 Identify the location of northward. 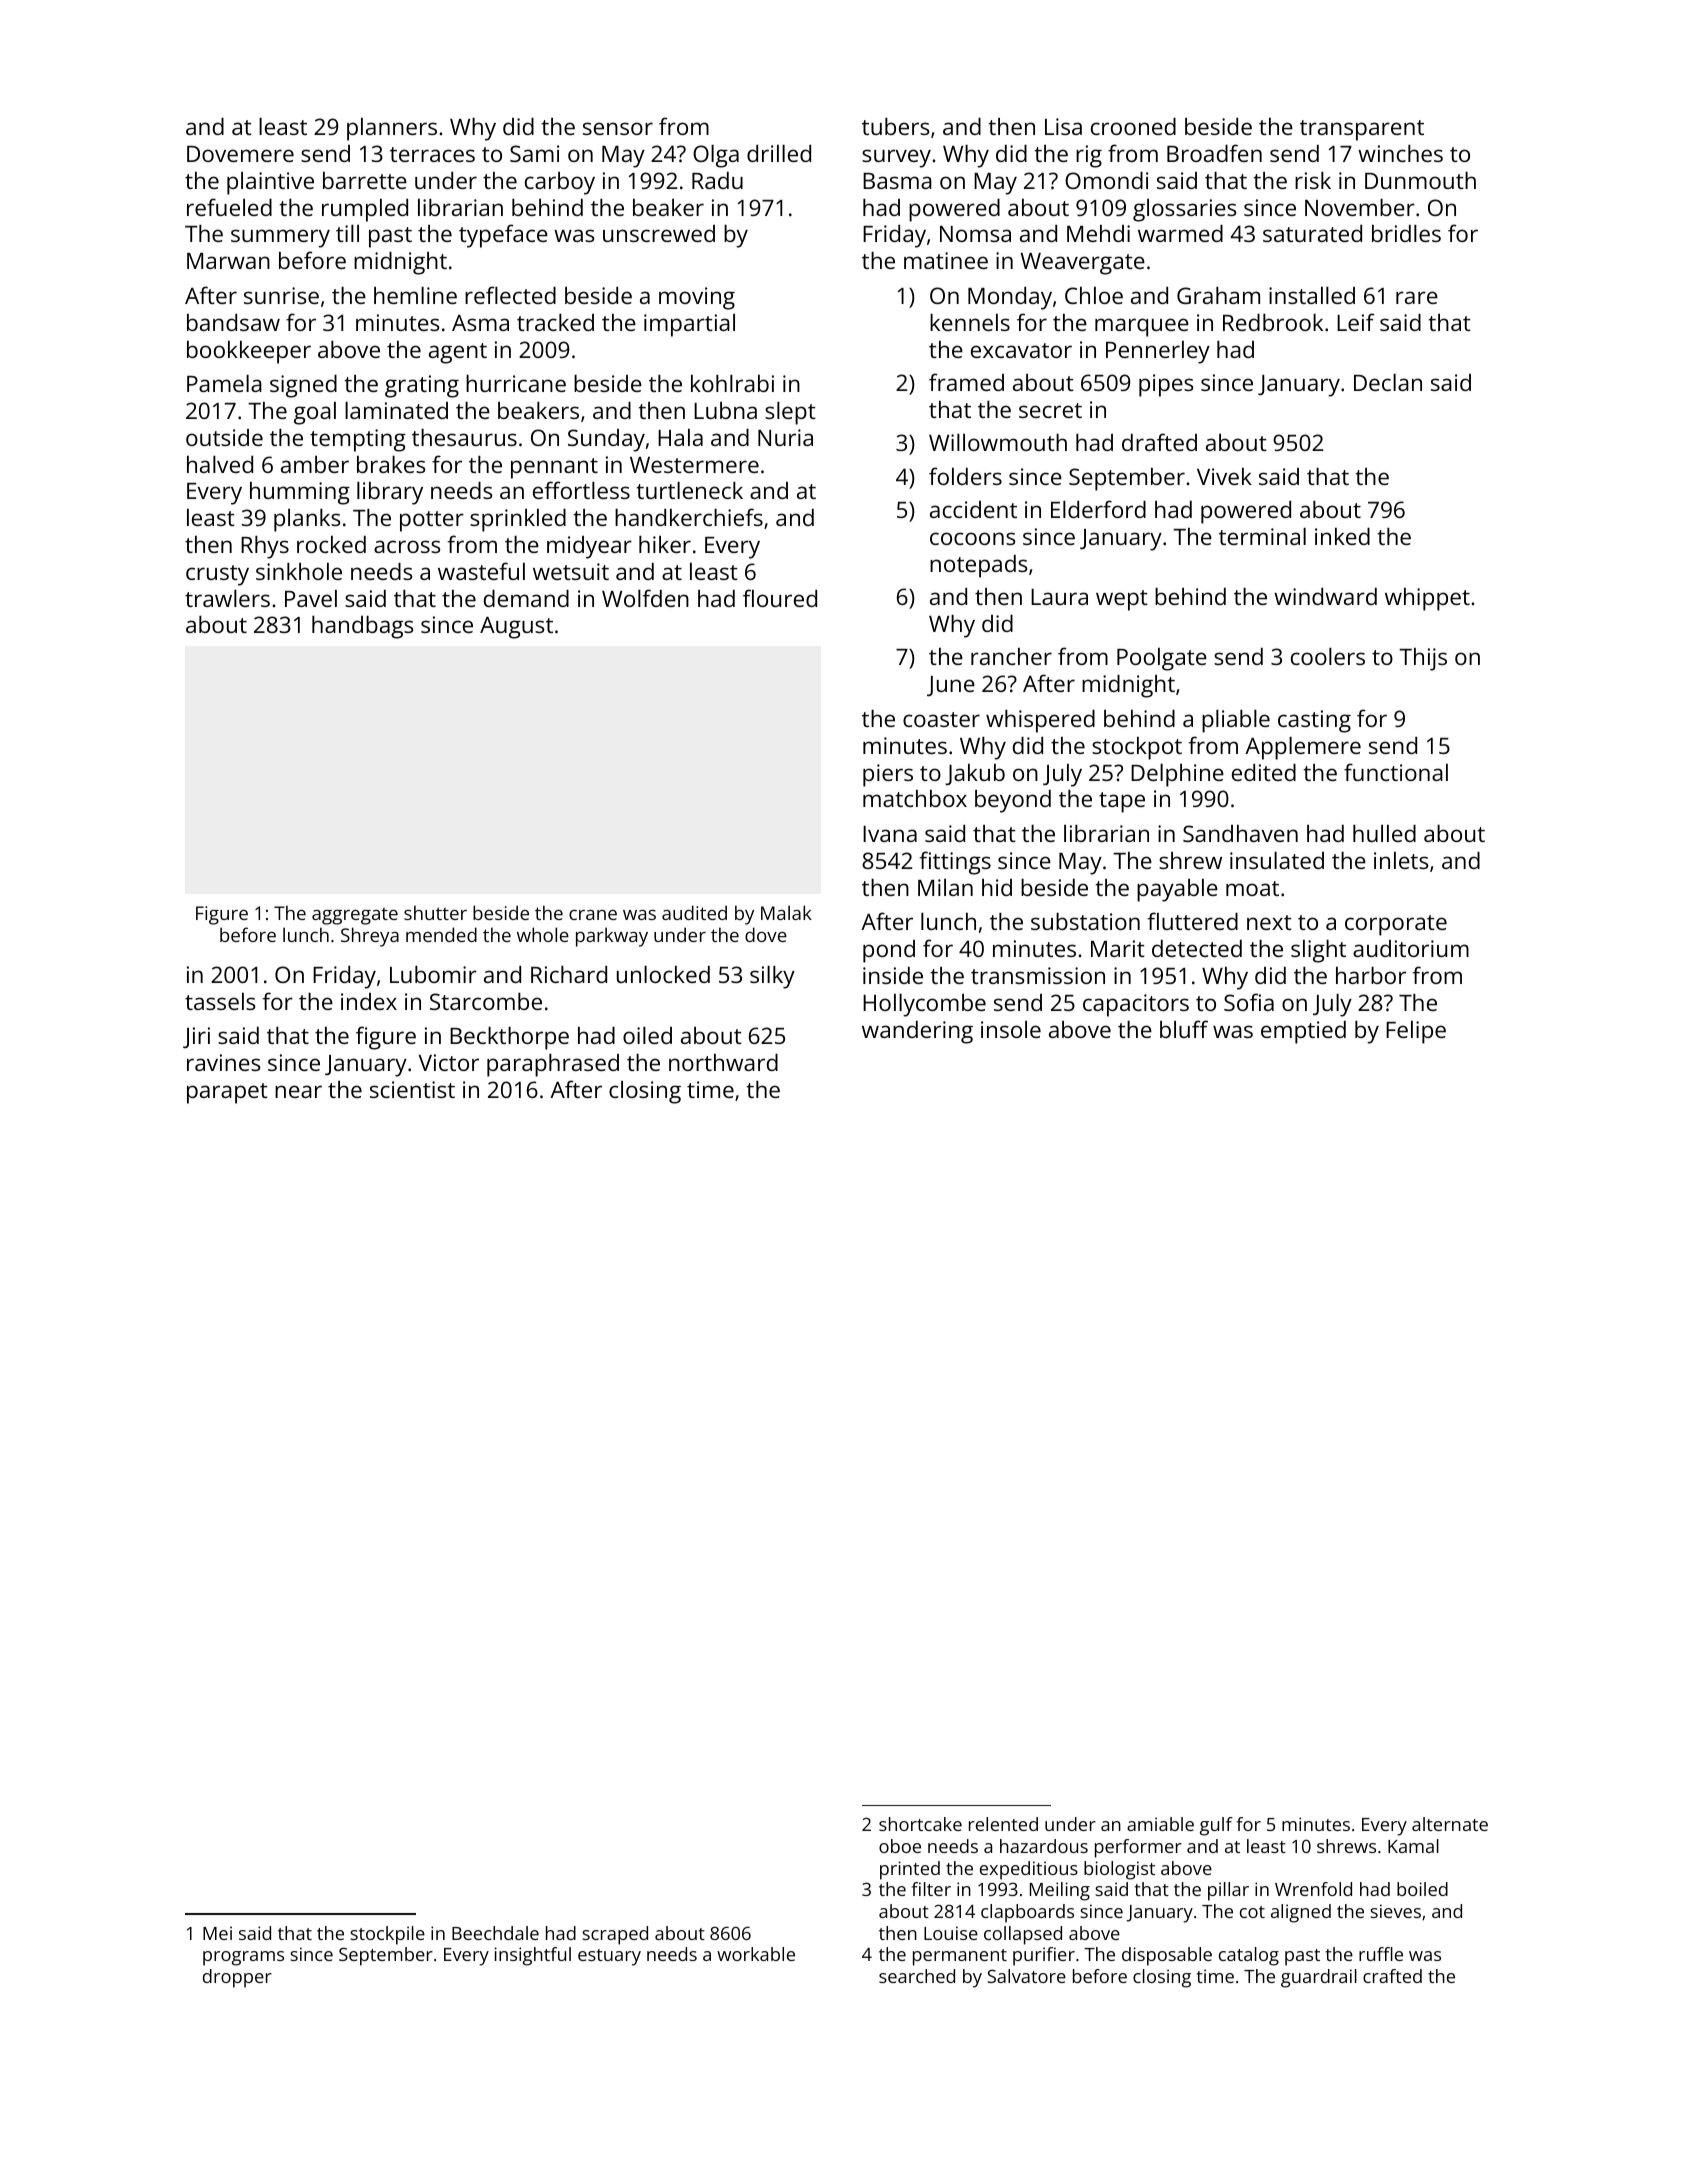
(723, 1062).
